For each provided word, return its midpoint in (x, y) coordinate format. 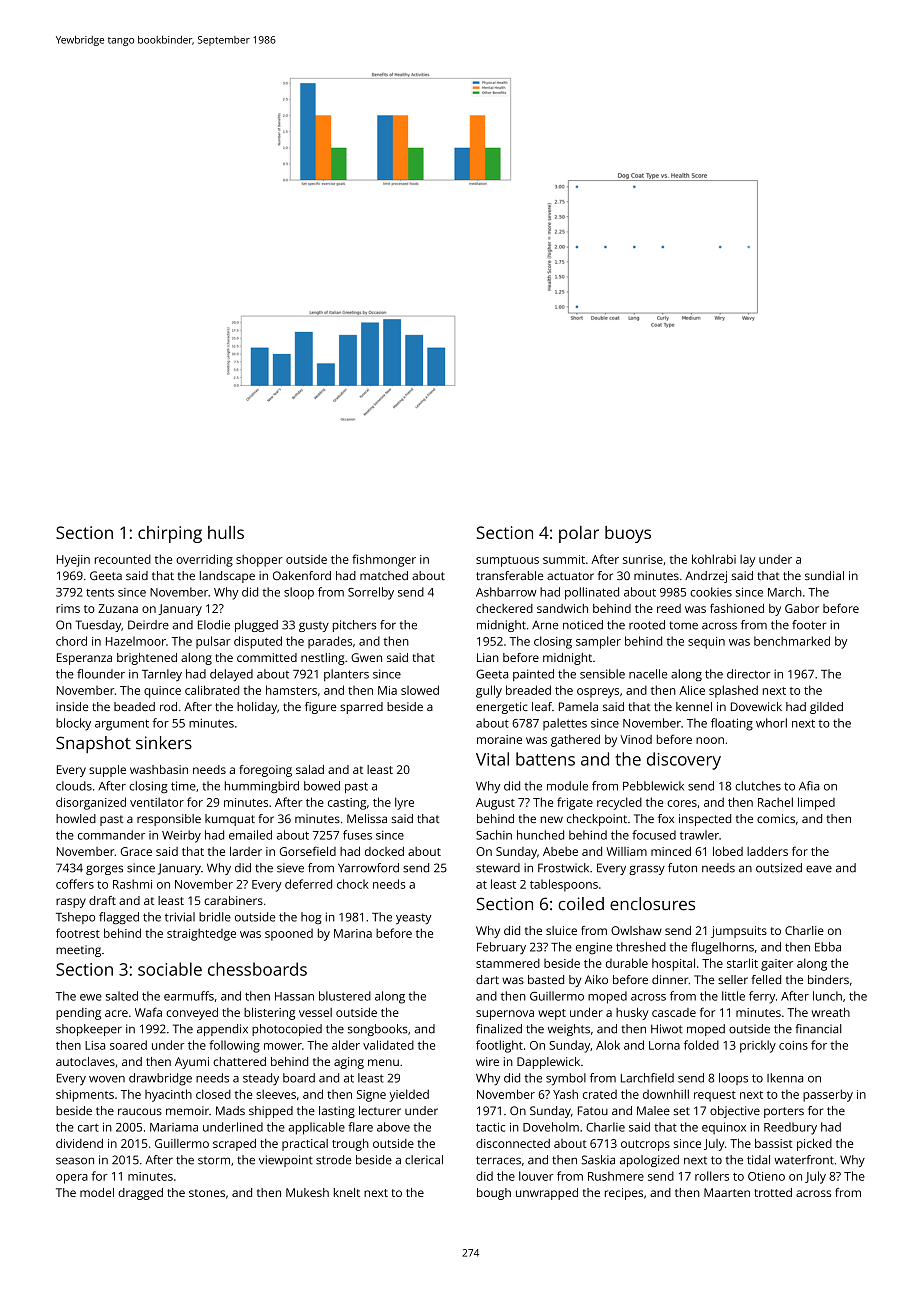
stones (207, 1193)
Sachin (494, 835)
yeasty (413, 918)
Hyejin (73, 561)
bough (494, 1194)
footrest (78, 933)
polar (579, 534)
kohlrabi (714, 559)
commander (111, 835)
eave (819, 869)
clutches (758, 786)
